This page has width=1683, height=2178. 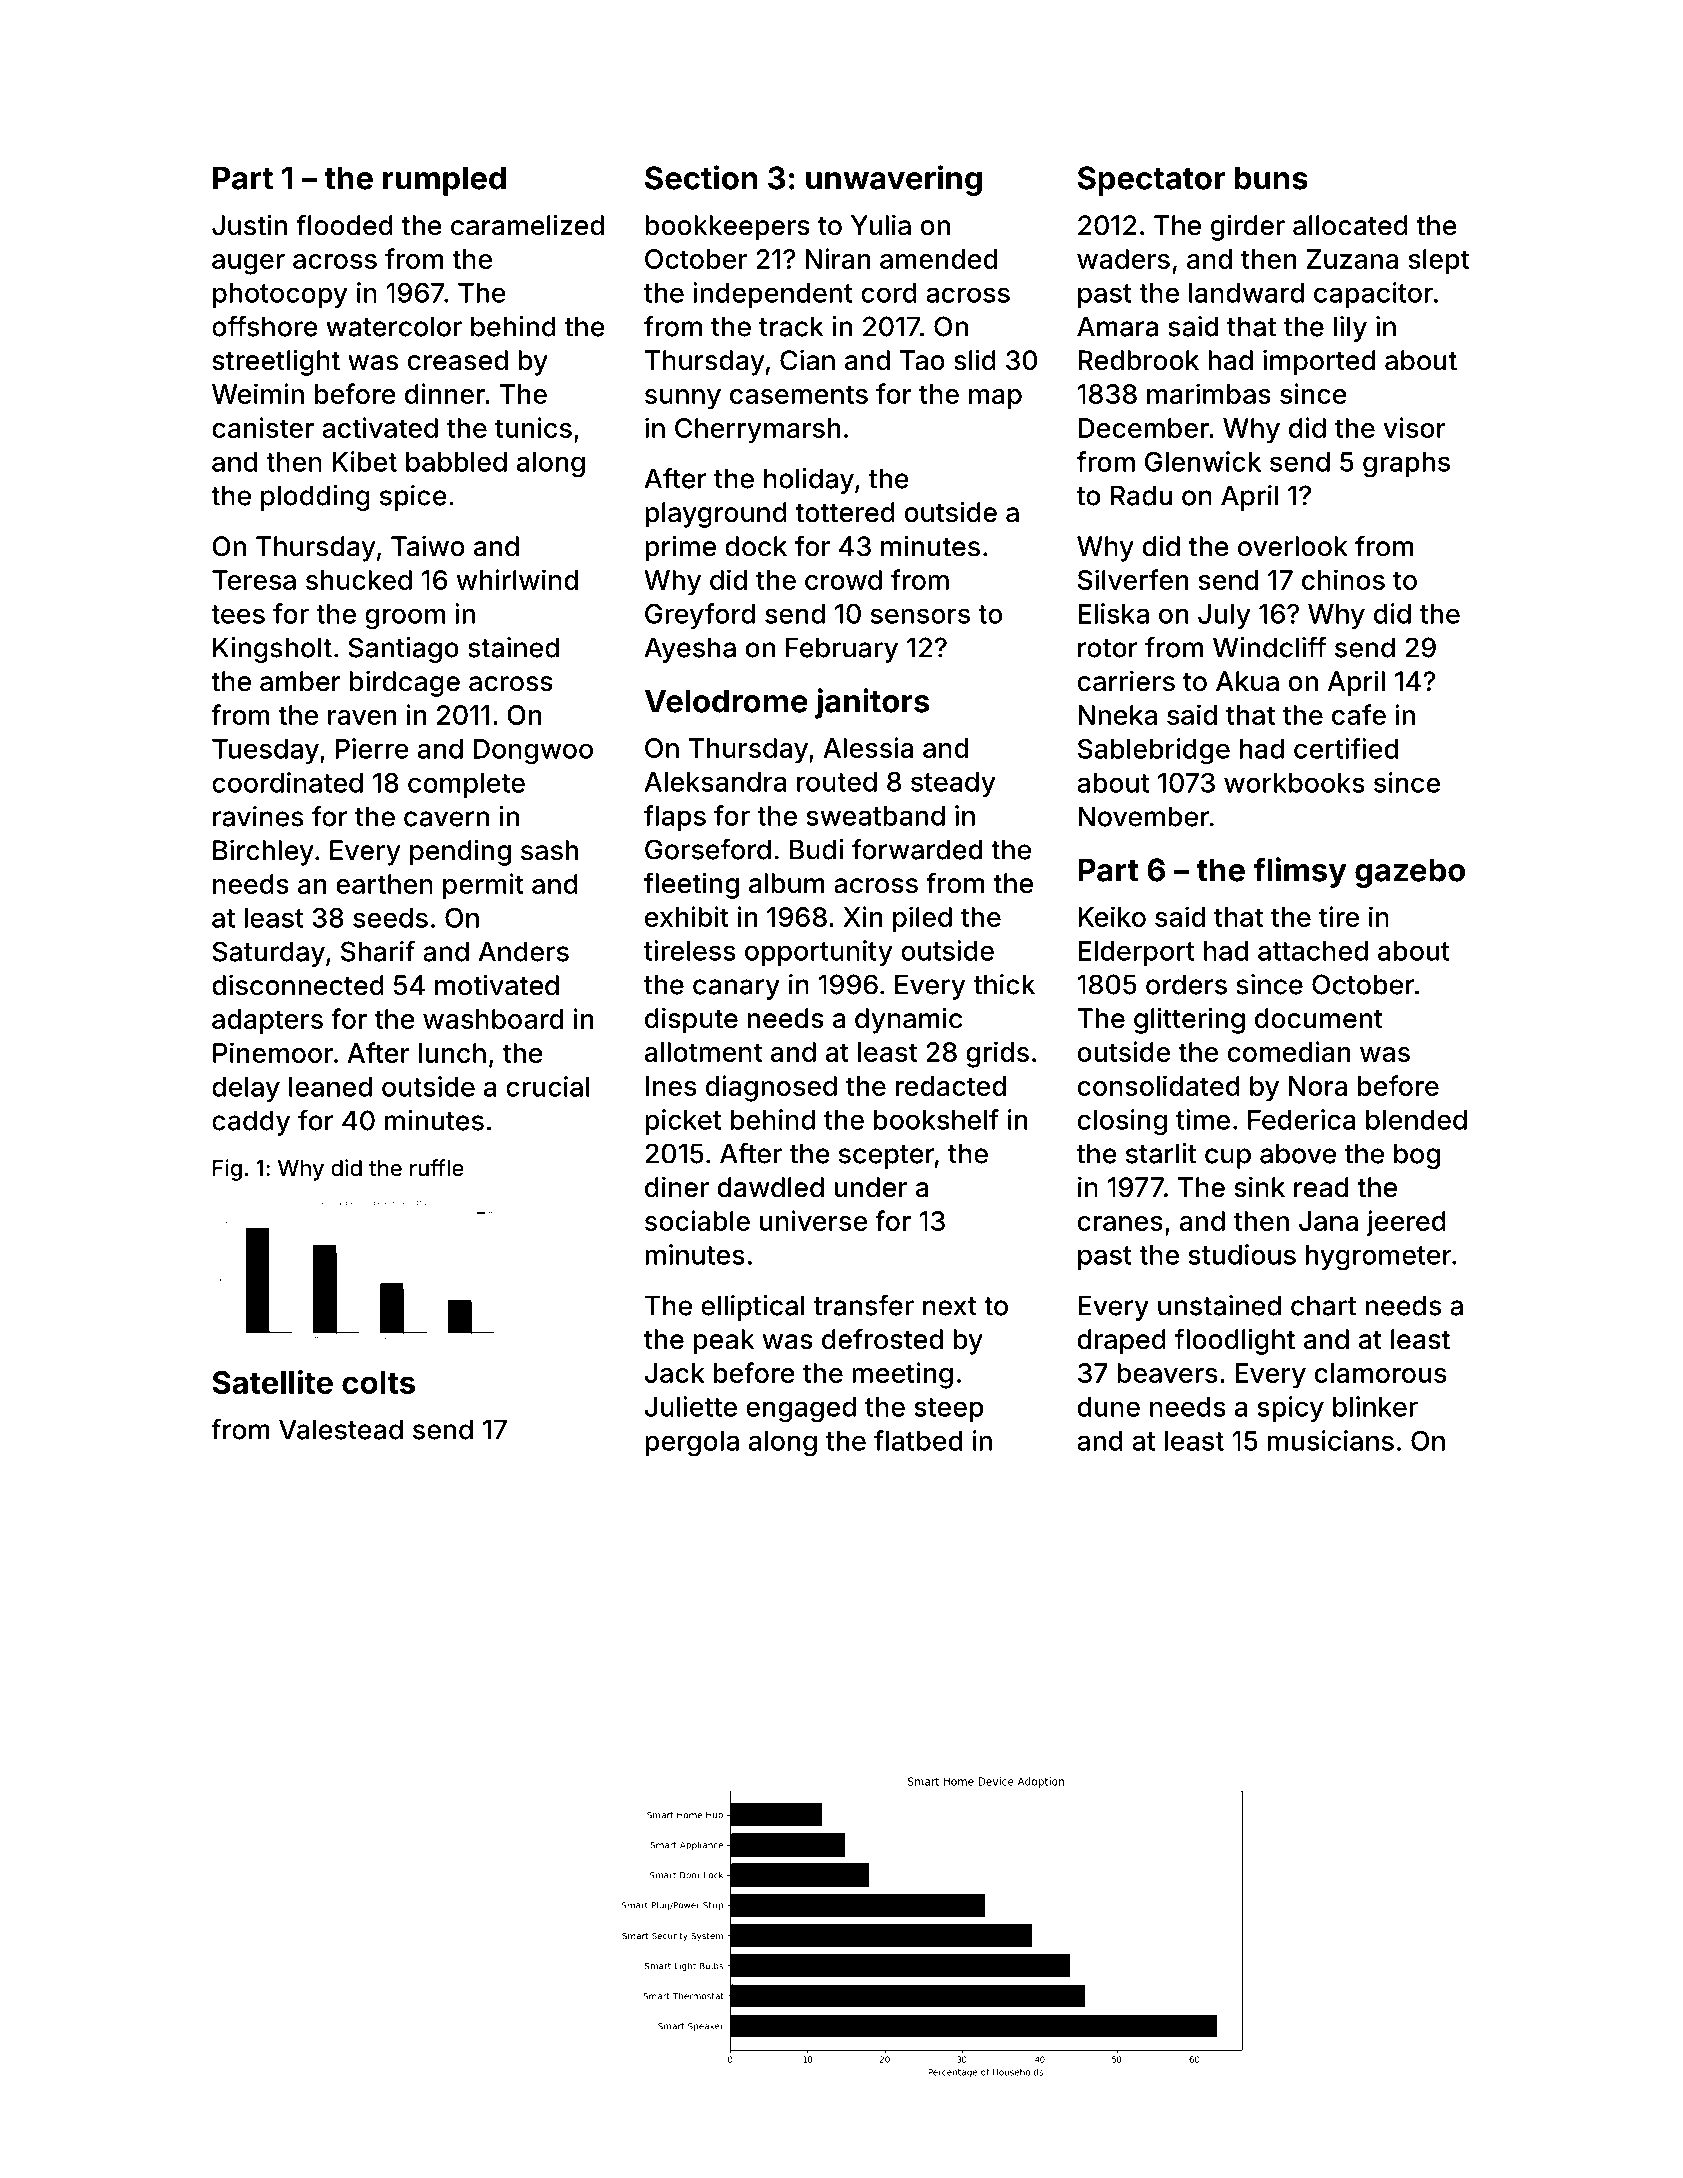 What do you see at coordinates (1271, 178) in the page?
I see `buns` at bounding box center [1271, 178].
